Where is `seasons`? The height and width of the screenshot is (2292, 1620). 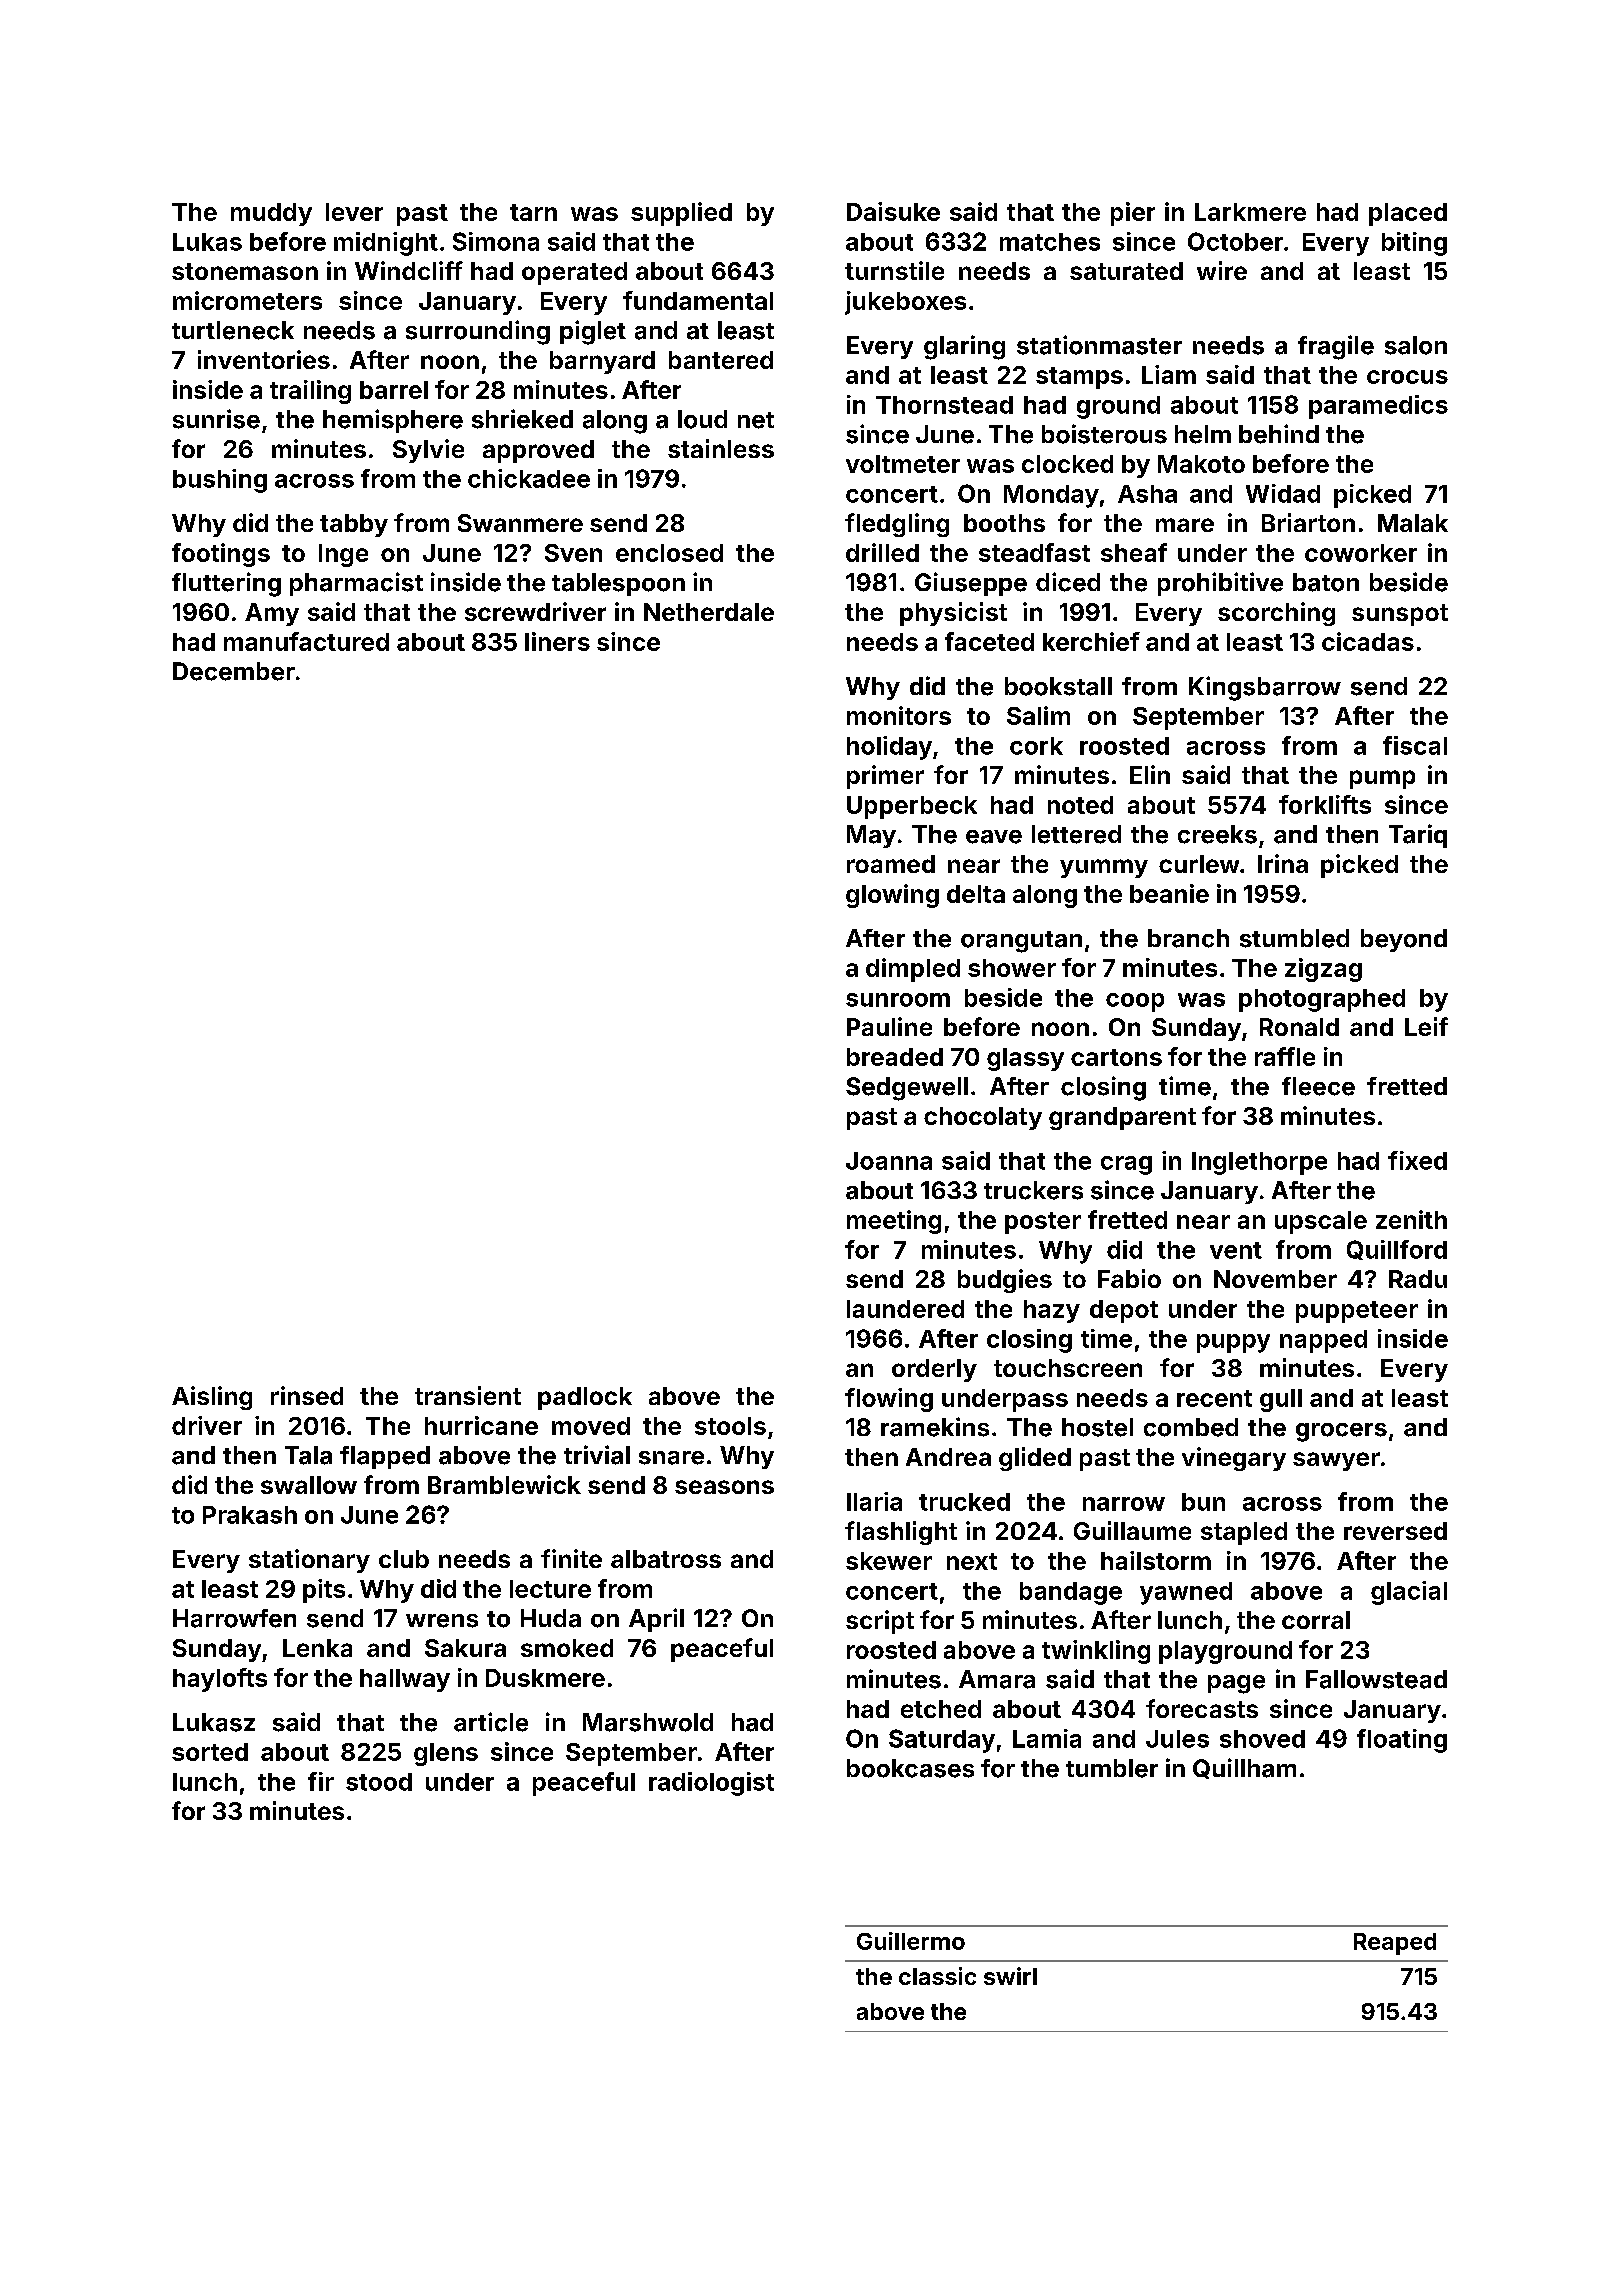
seasons is located at coordinates (724, 1487).
